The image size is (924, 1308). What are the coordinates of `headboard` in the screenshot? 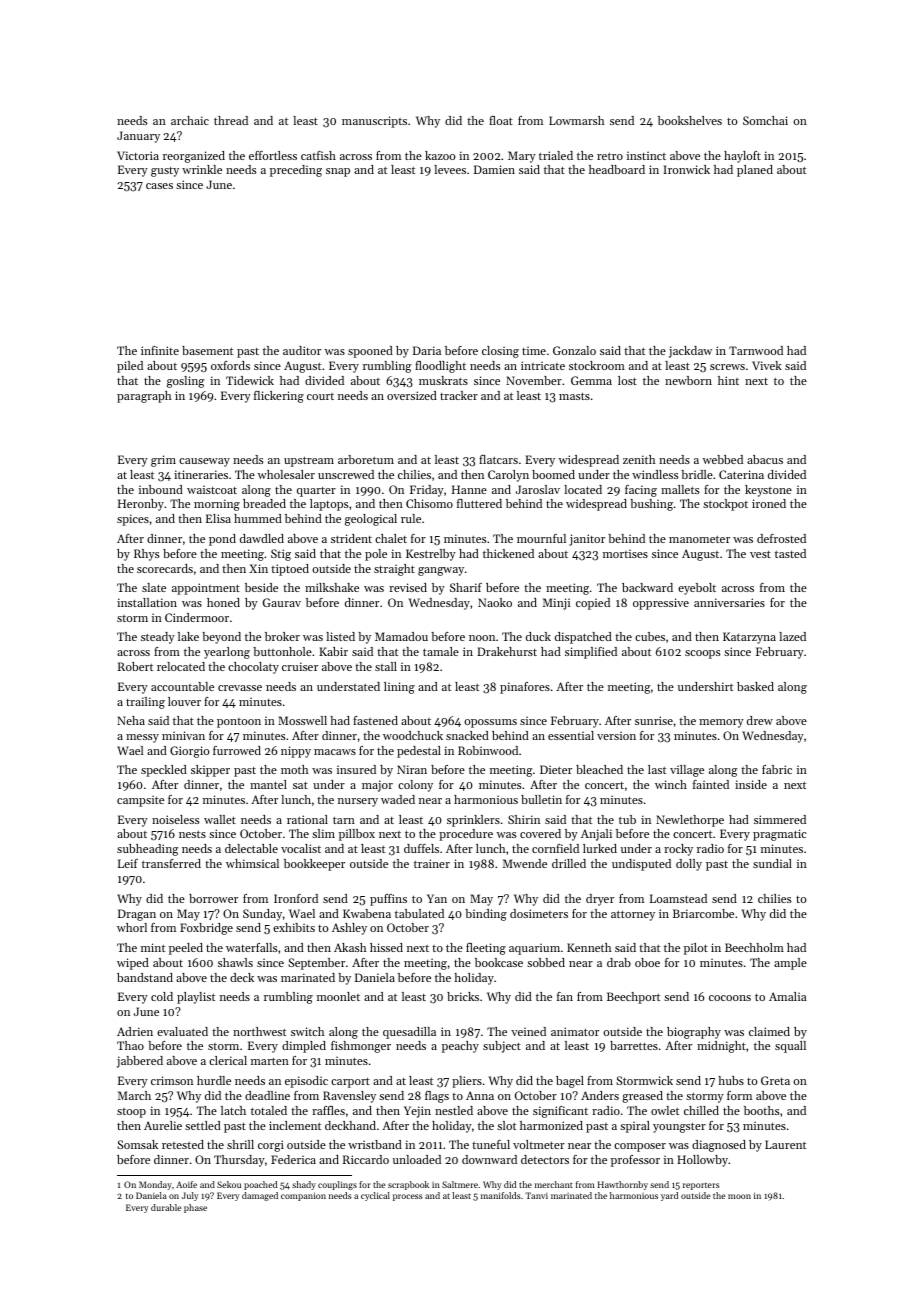 It's located at (617, 169).
